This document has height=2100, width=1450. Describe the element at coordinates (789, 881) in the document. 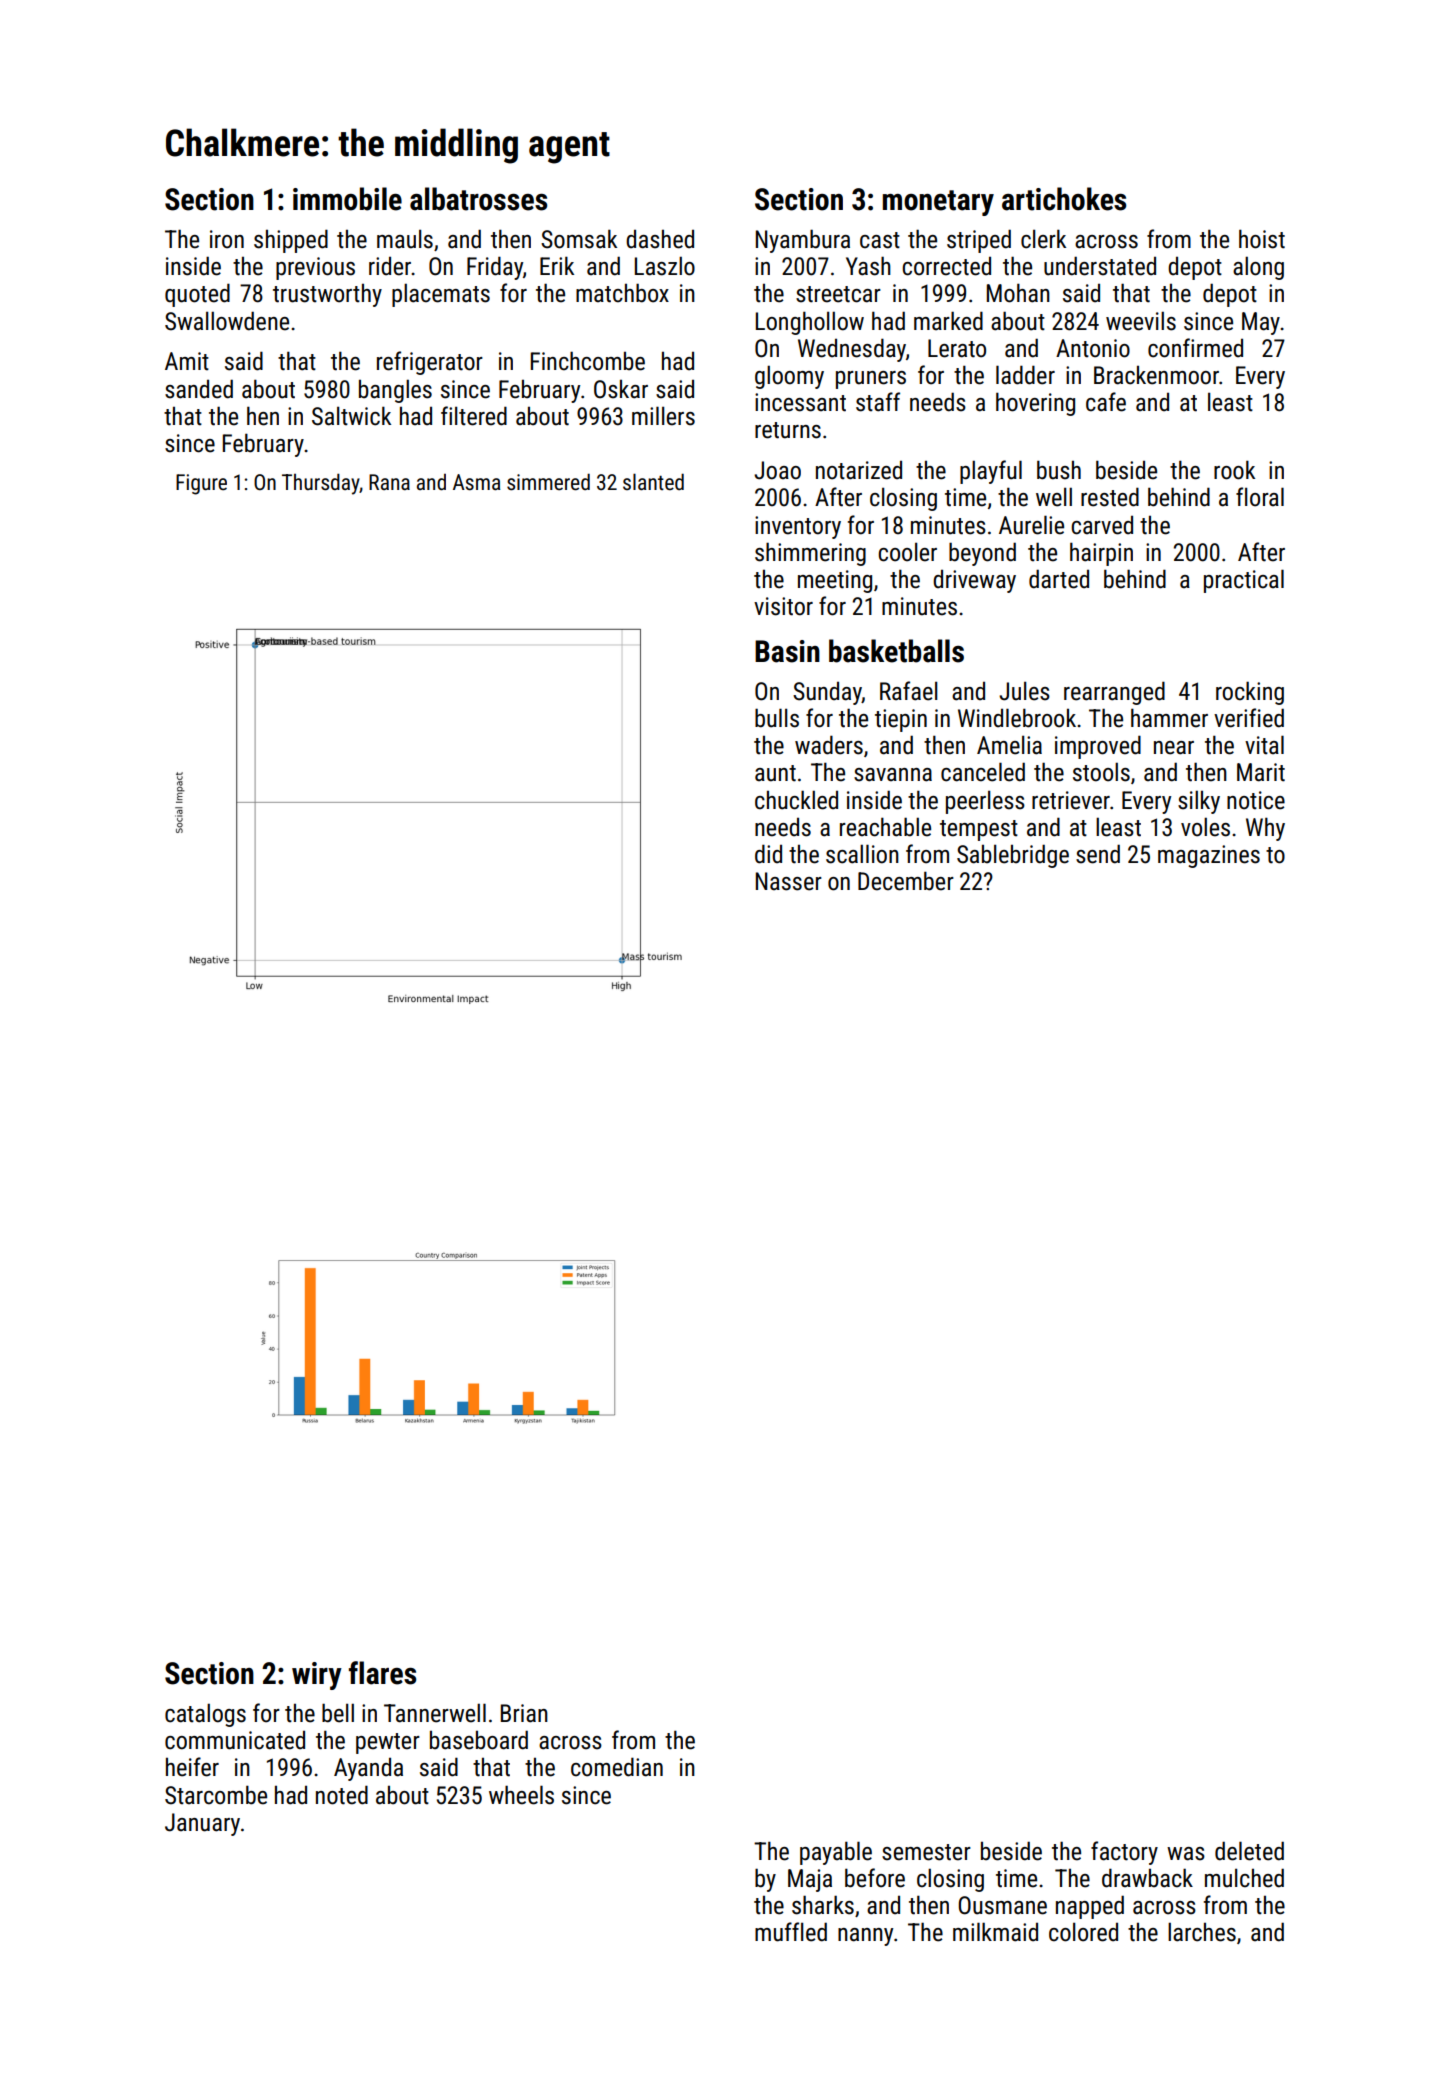

I see `Nasser` at that location.
